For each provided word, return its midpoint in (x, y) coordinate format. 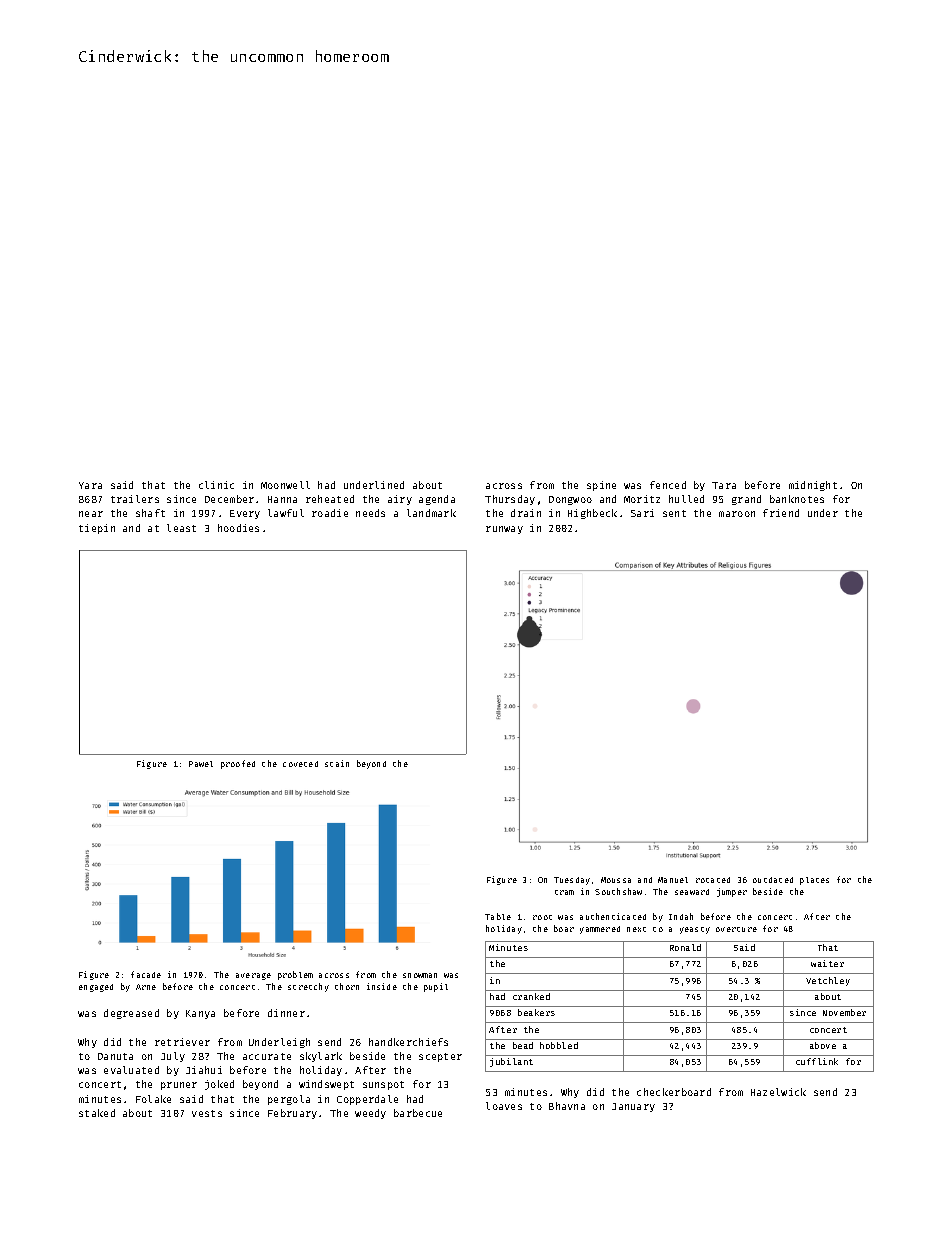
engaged (96, 988)
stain (337, 763)
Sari (642, 513)
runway (504, 530)
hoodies (238, 528)
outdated (773, 880)
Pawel (201, 764)
